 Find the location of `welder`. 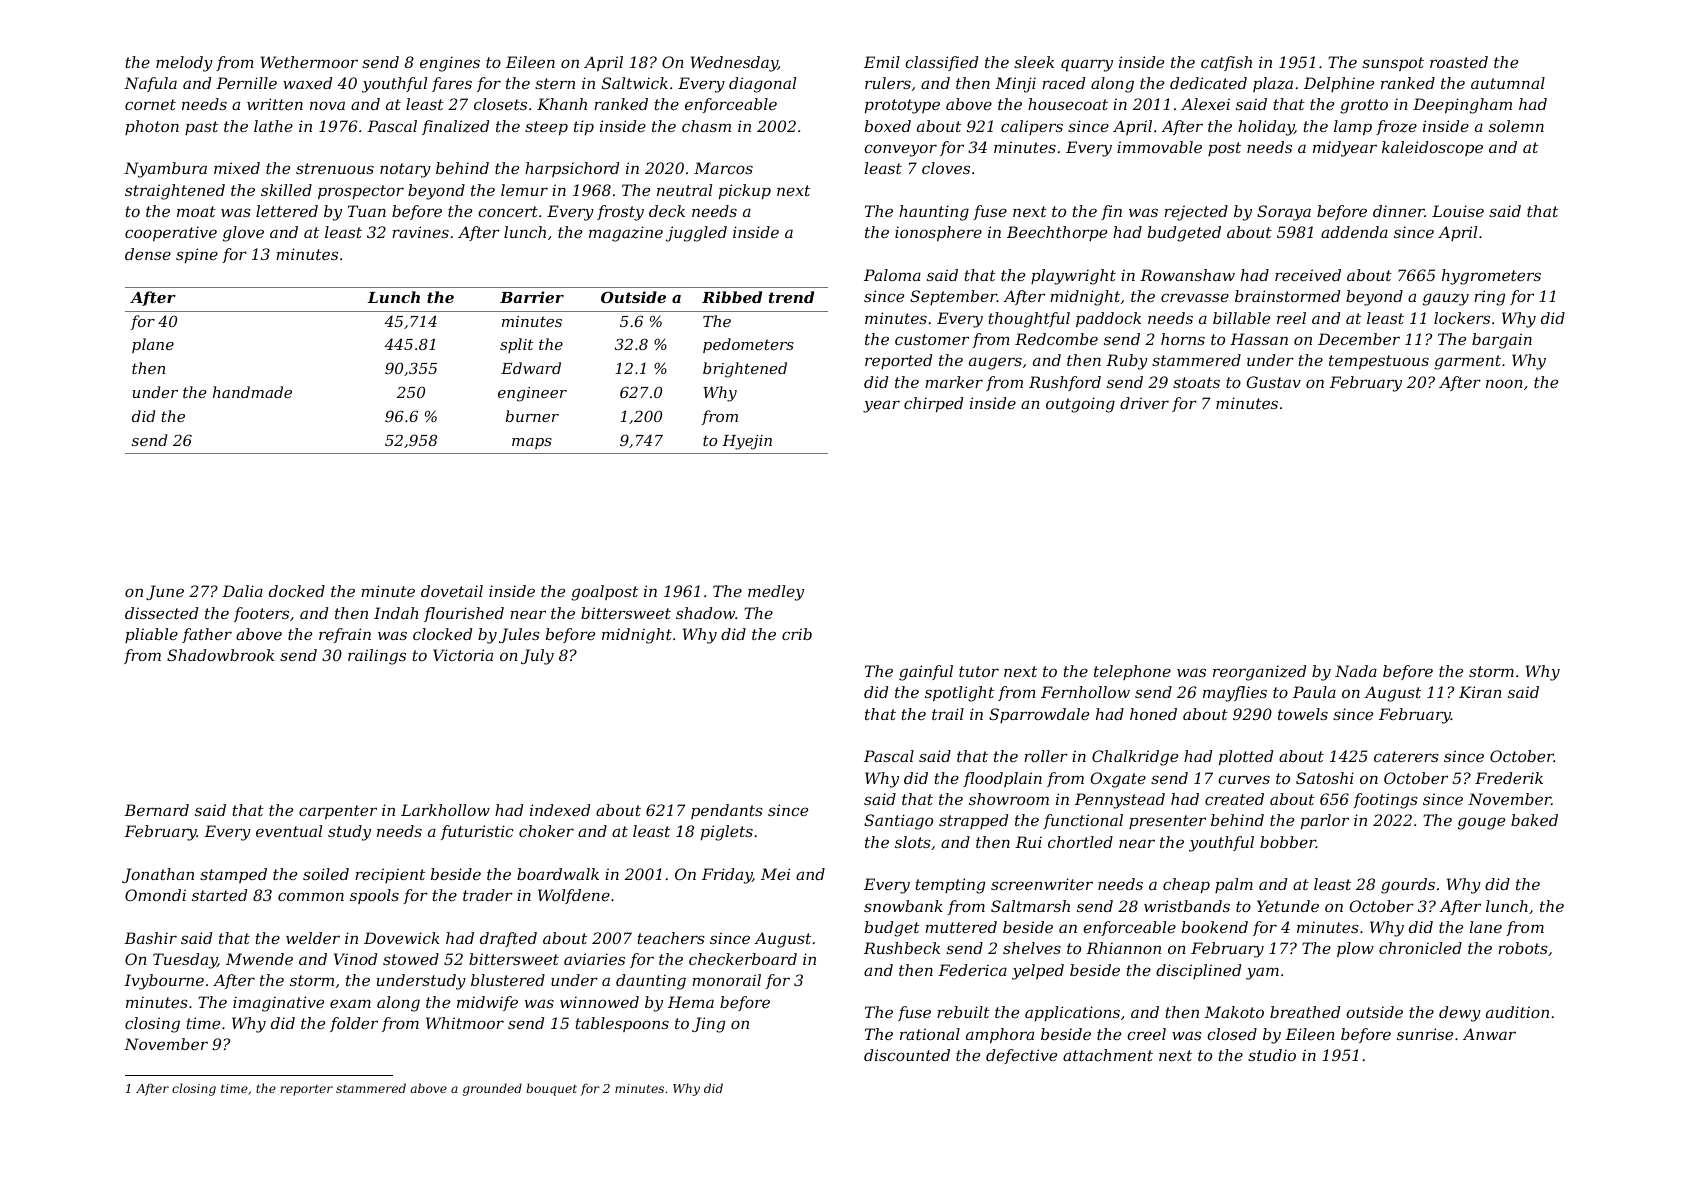

welder is located at coordinates (313, 938).
